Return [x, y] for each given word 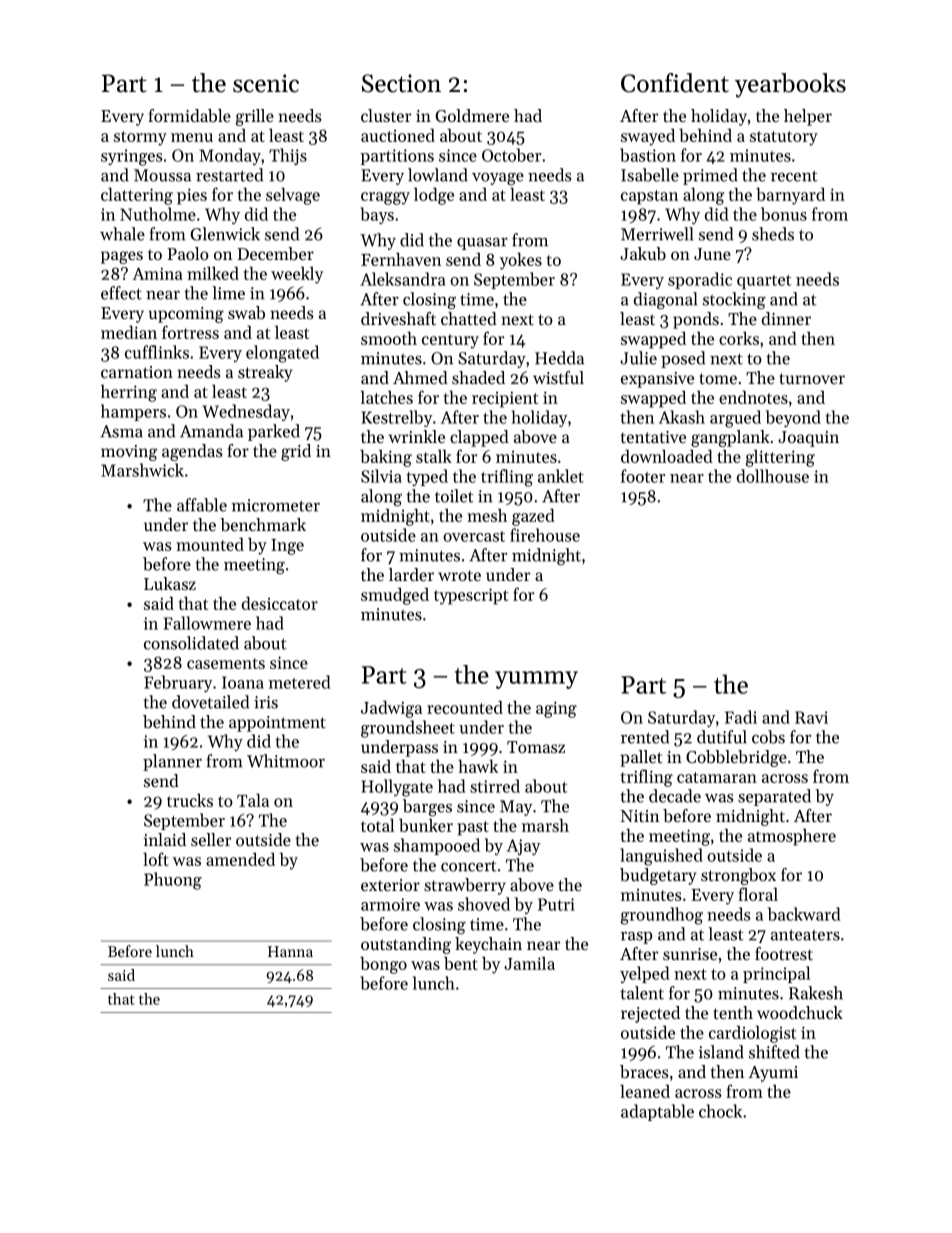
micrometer [276, 505]
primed [710, 176]
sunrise [690, 954]
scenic [266, 83]
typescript [471, 596]
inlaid [165, 839]
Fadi [741, 717]
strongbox [738, 876]
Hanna [290, 951]
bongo [383, 965]
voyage [498, 179]
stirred [495, 786]
